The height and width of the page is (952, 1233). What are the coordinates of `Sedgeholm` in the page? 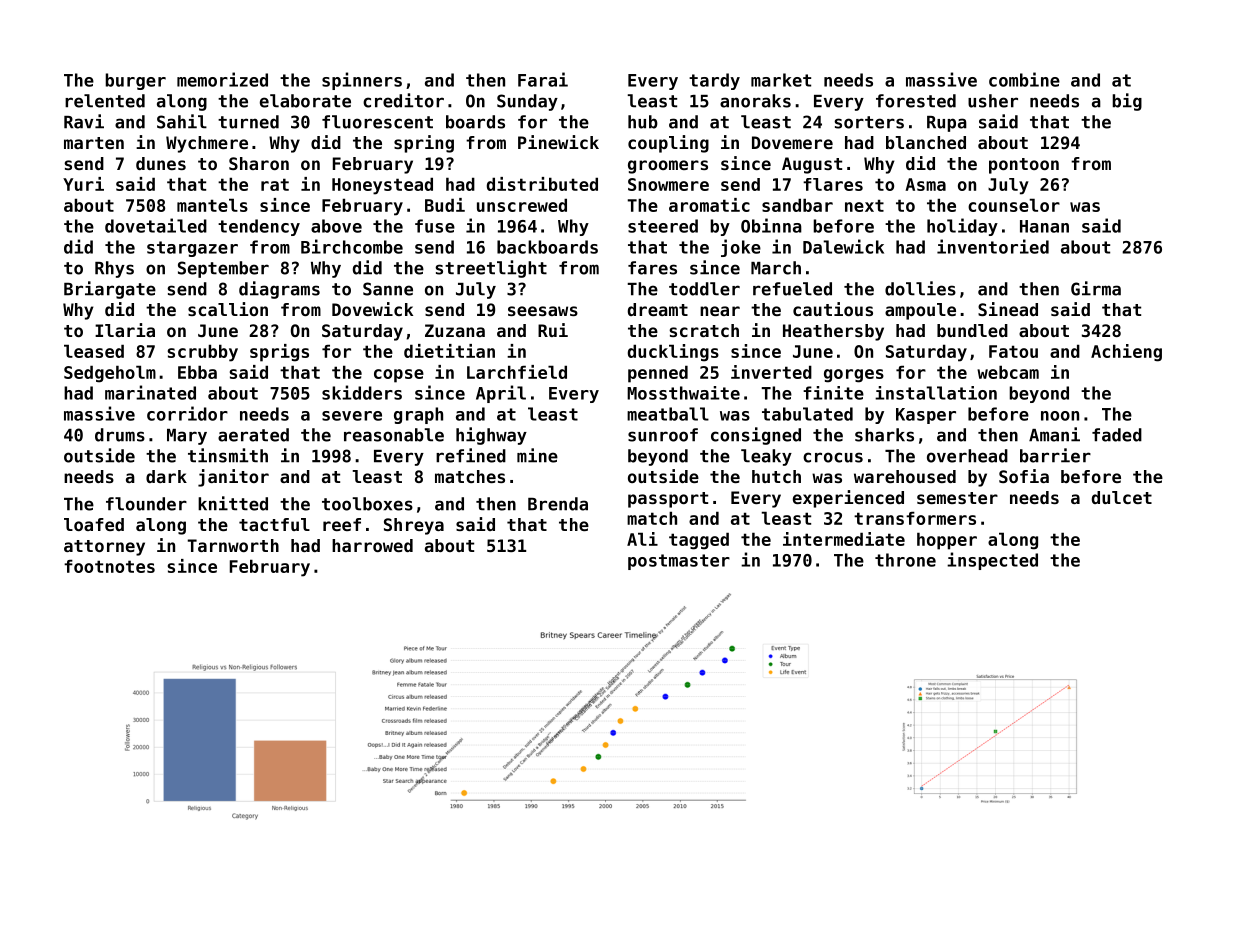 It's located at (110, 374).
